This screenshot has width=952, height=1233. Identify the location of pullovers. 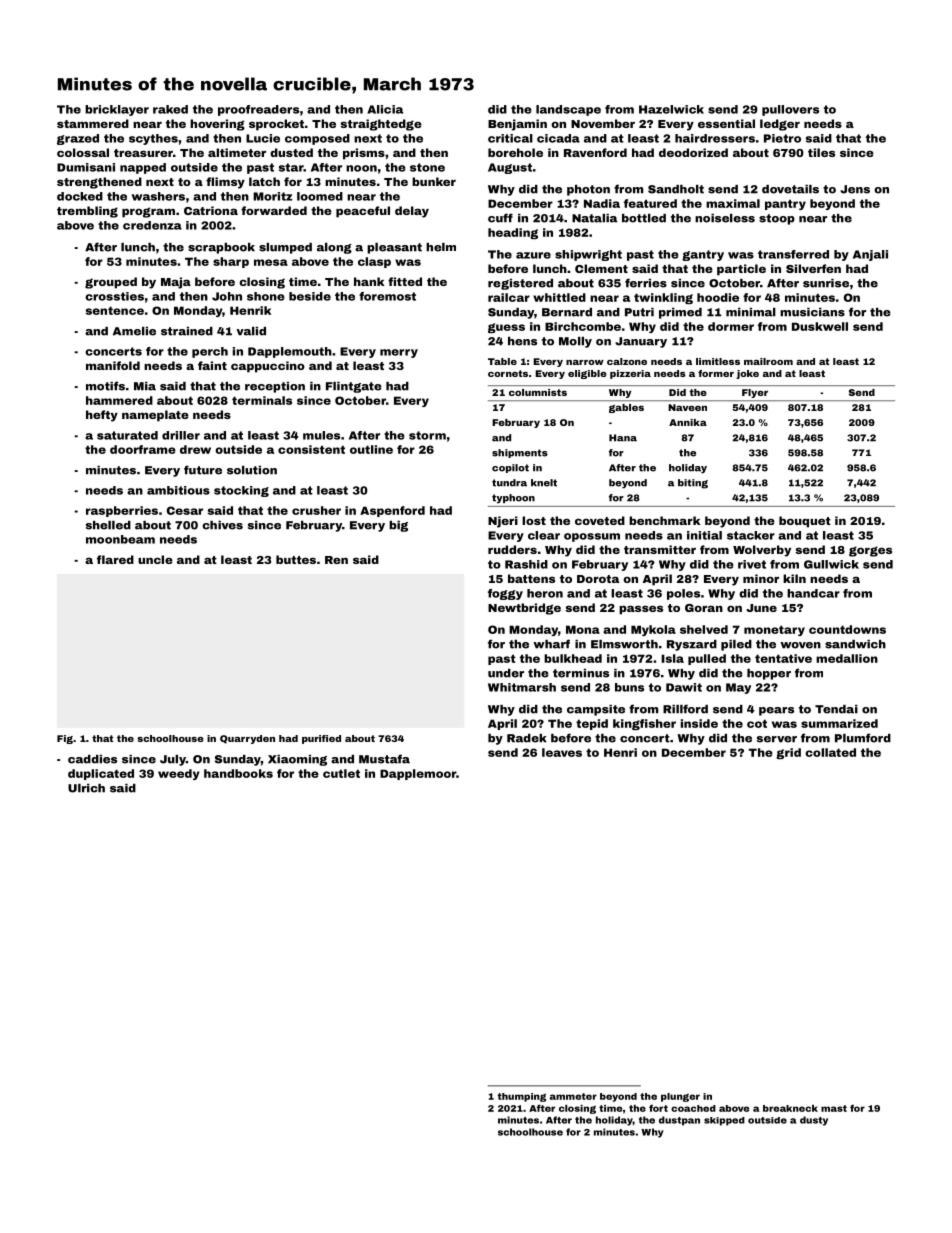
(790, 110).
